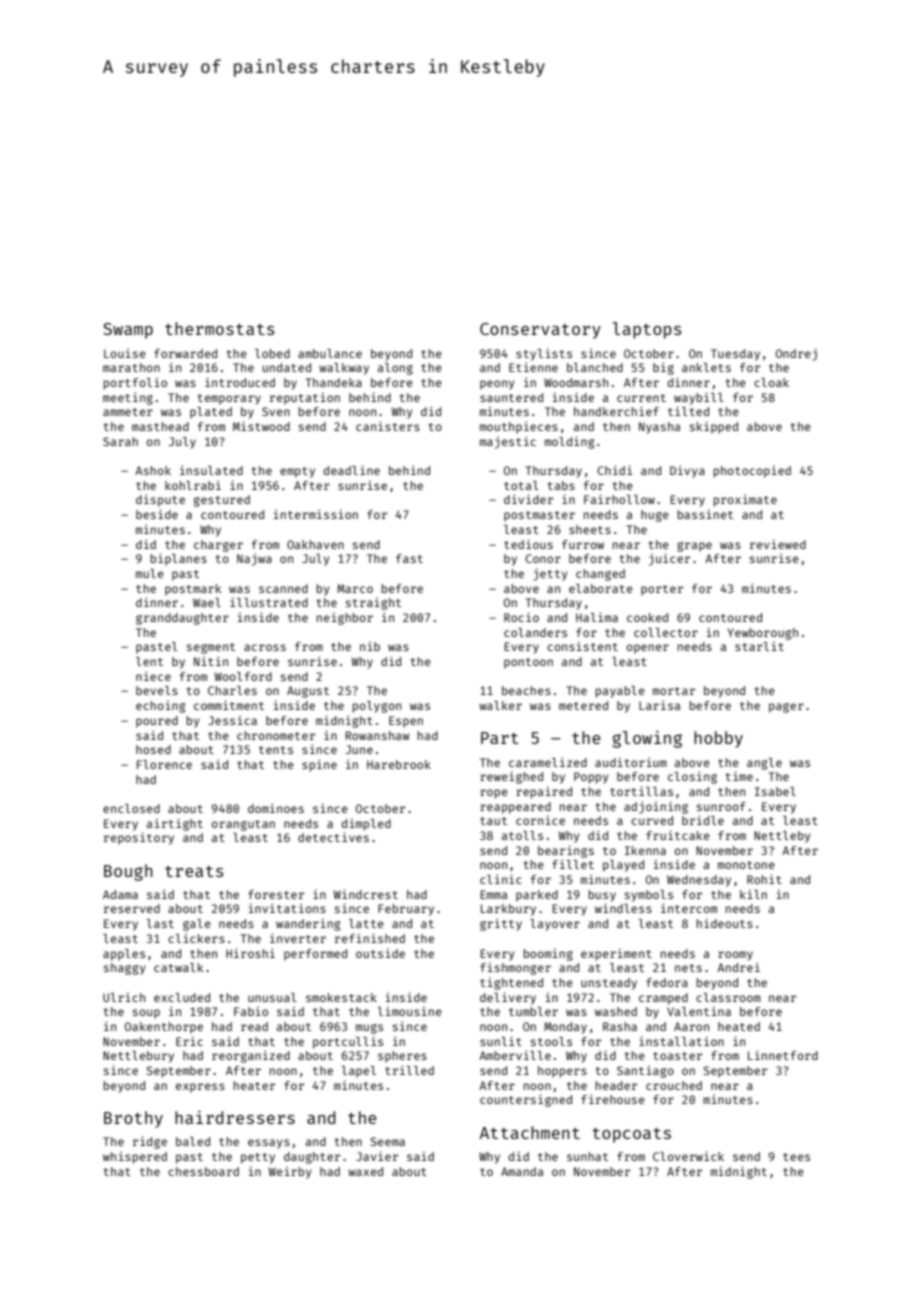 The width and height of the image is (924, 1308). I want to click on Wael, so click(207, 602).
